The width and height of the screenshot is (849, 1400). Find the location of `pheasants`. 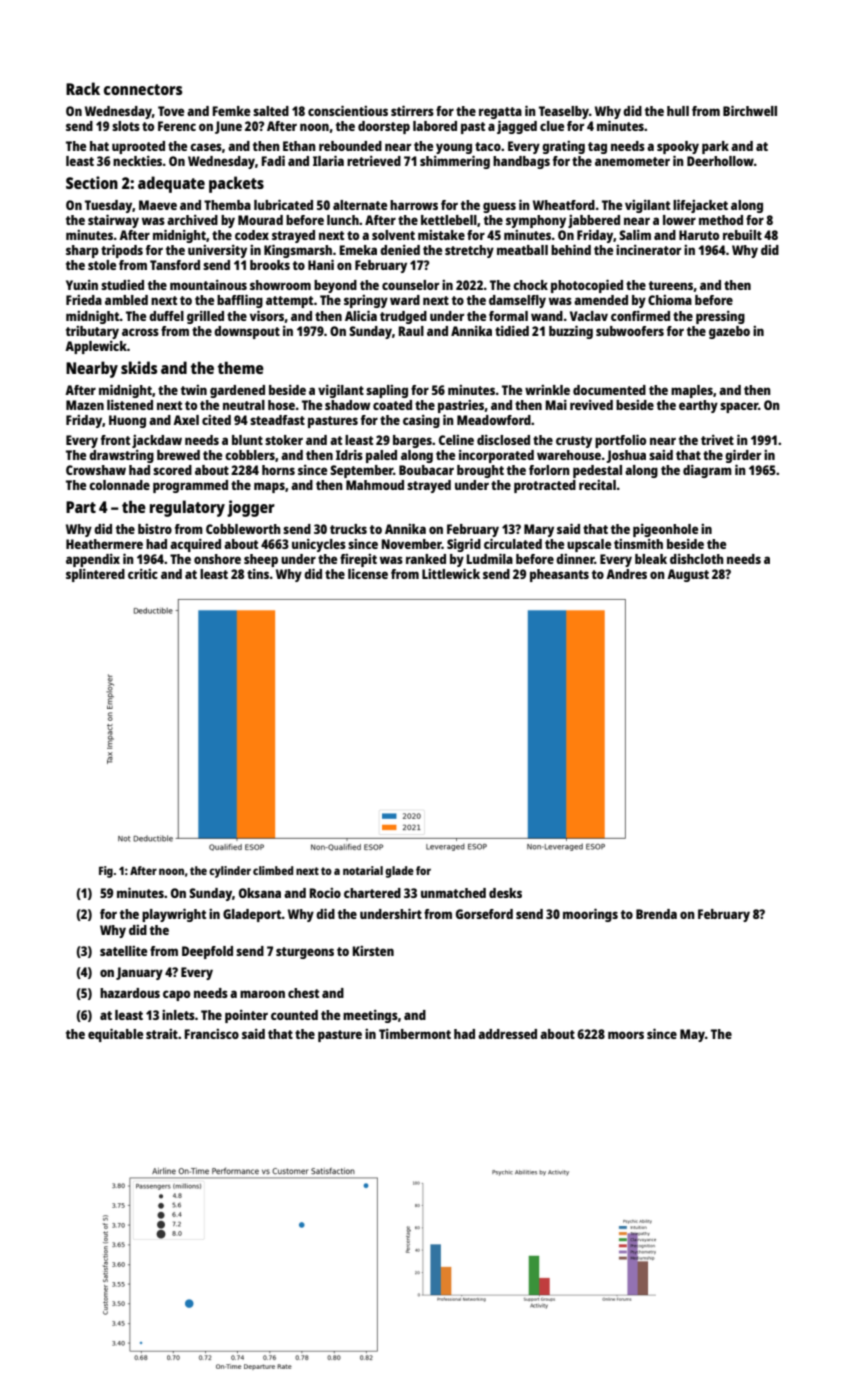

pheasants is located at coordinates (559, 575).
